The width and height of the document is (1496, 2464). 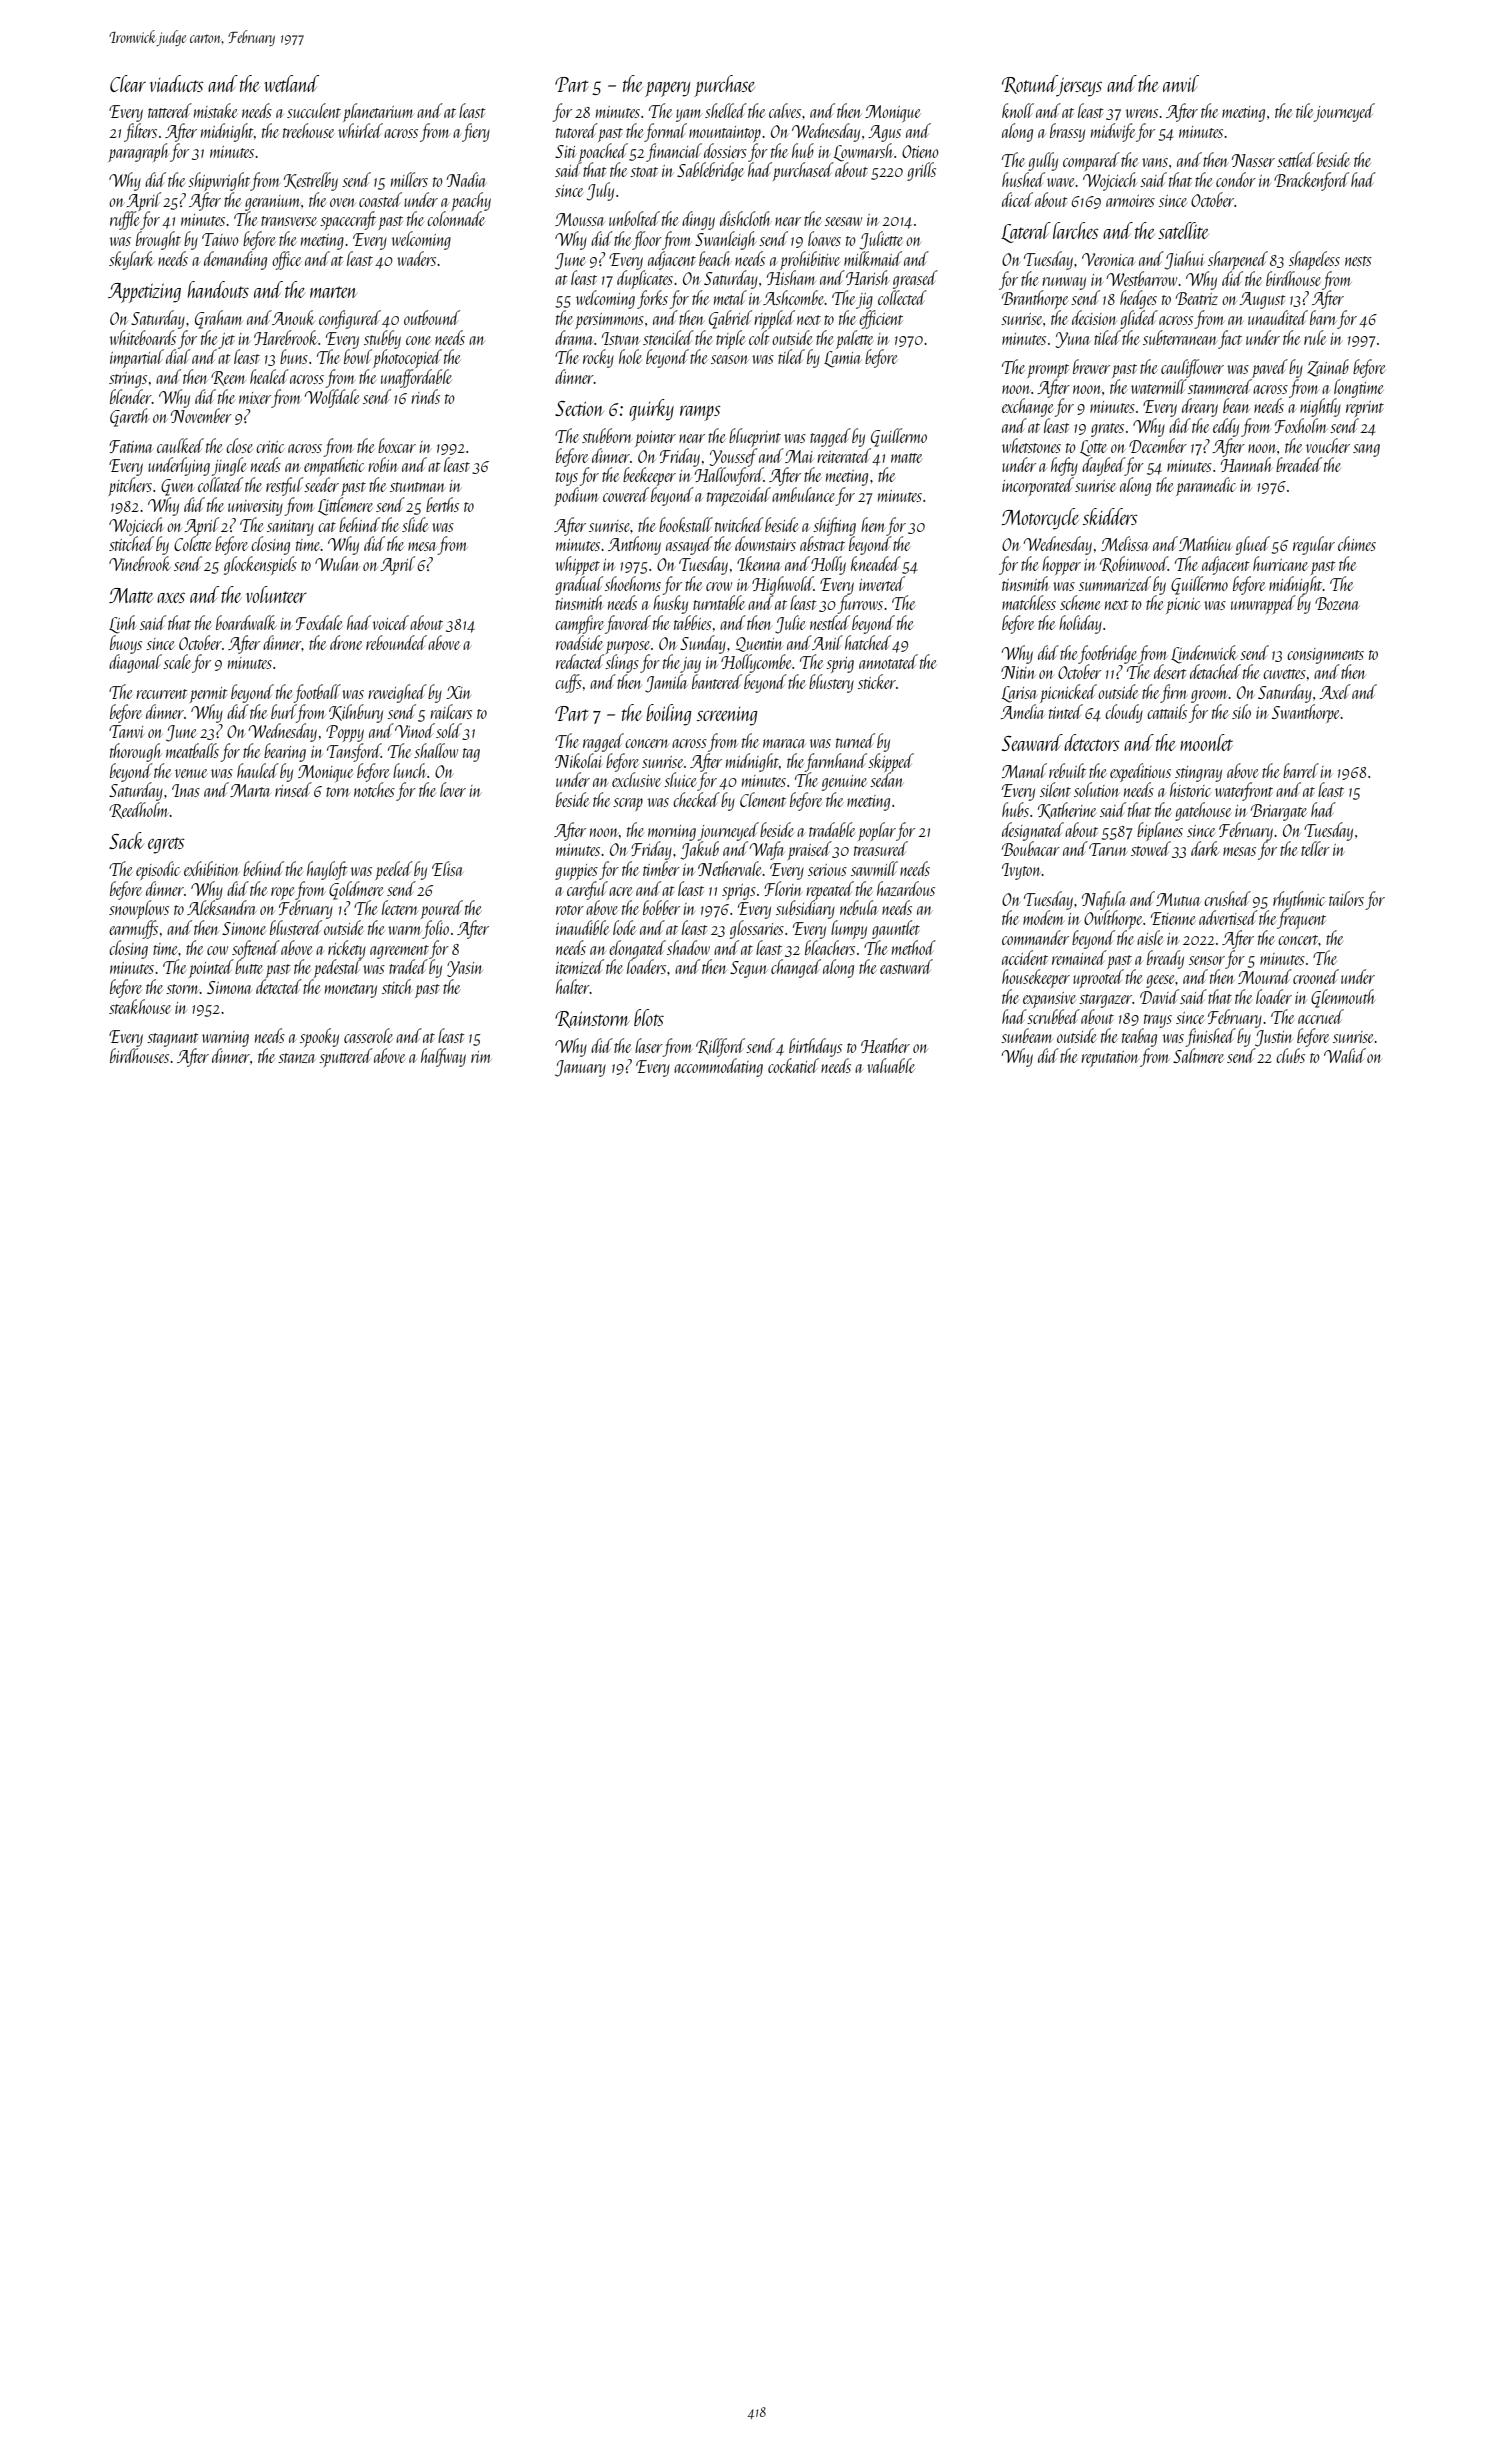 I want to click on trays, so click(x=1158, y=1021).
